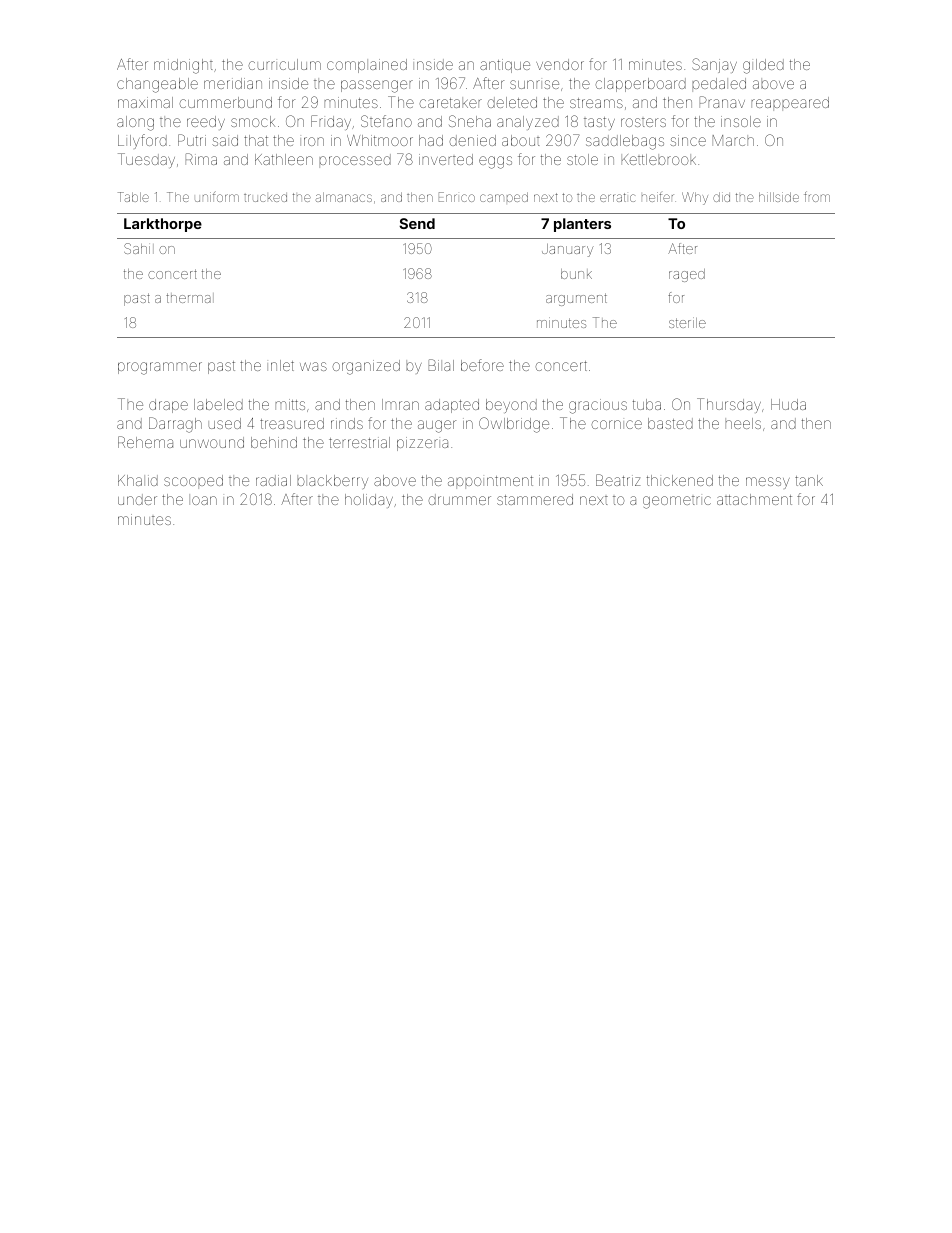 This page has height=1233, width=952. Describe the element at coordinates (714, 65) in the page. I see `Sanjay` at that location.
